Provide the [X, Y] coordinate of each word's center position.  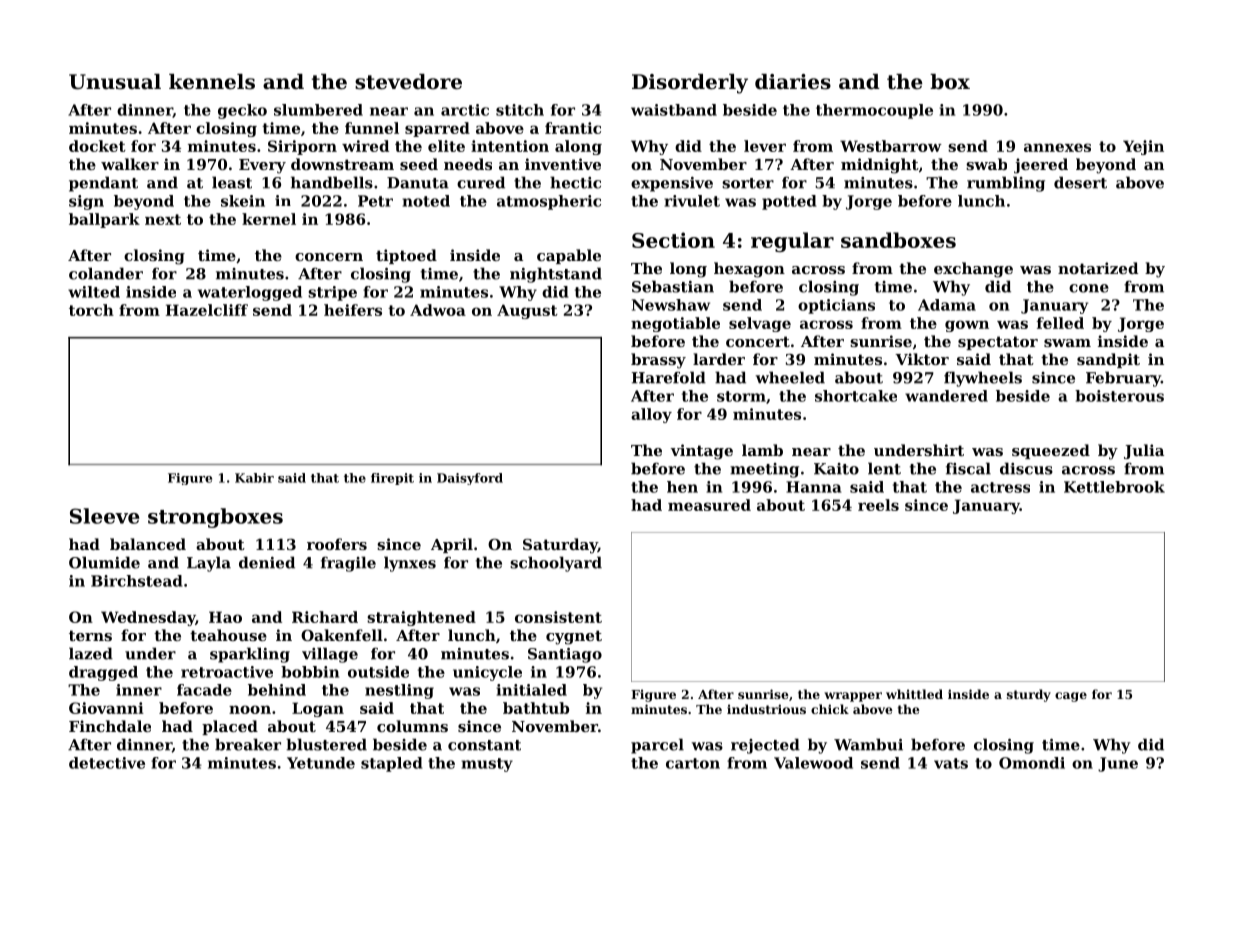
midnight [880, 166]
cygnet [574, 637]
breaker [248, 744]
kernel [269, 219]
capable [569, 256]
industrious [766, 709]
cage [1071, 697]
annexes [1057, 147]
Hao [225, 617]
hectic [575, 182]
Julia [1144, 451]
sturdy [1029, 695]
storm [741, 396]
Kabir [254, 478]
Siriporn [302, 147]
